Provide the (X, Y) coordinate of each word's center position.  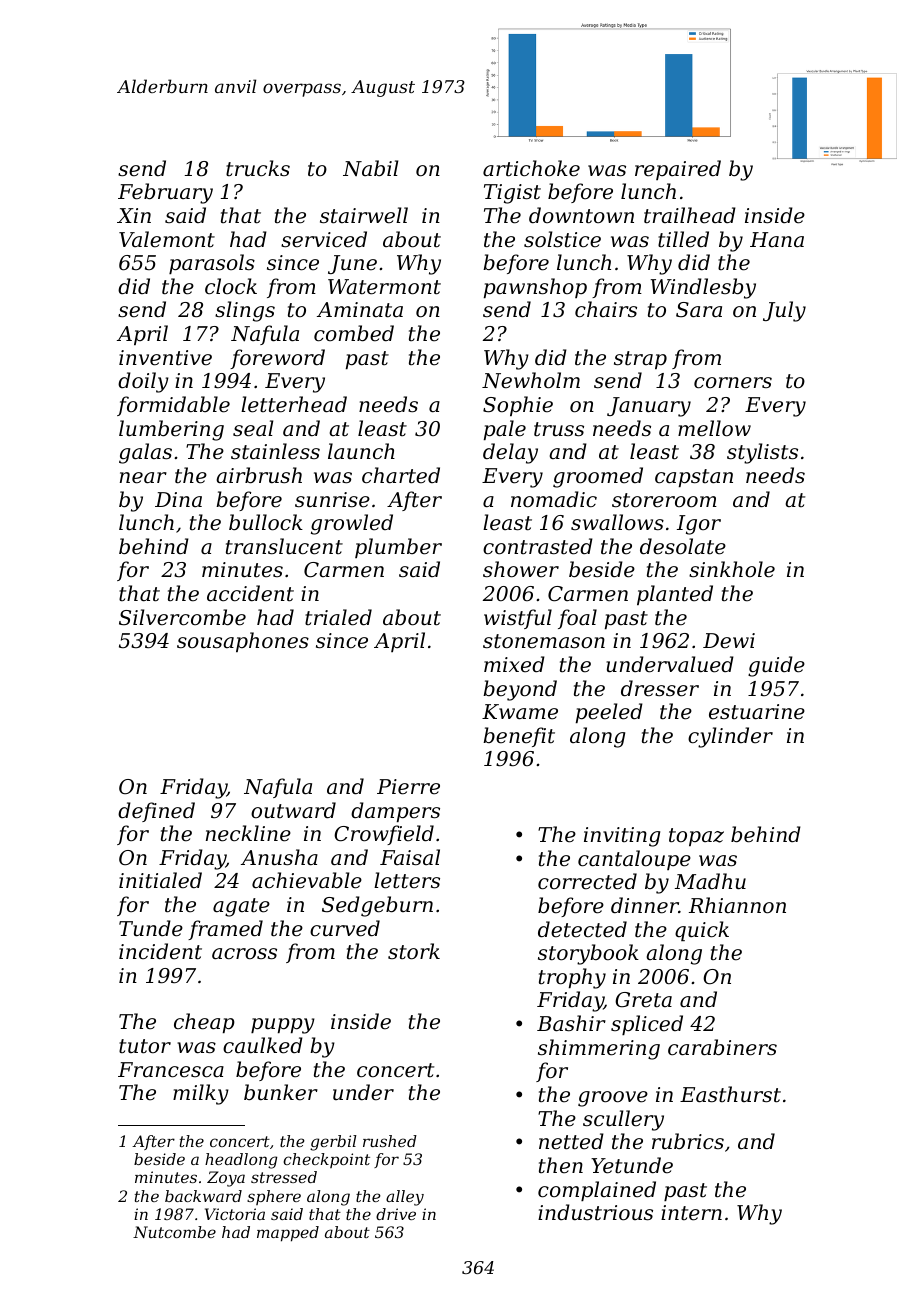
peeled (609, 713)
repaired (678, 170)
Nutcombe (174, 1232)
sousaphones (243, 642)
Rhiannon (737, 905)
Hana (777, 239)
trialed (338, 617)
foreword (277, 359)
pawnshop (535, 288)
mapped (288, 1234)
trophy (572, 978)
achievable (307, 880)
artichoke (531, 168)
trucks (258, 168)
